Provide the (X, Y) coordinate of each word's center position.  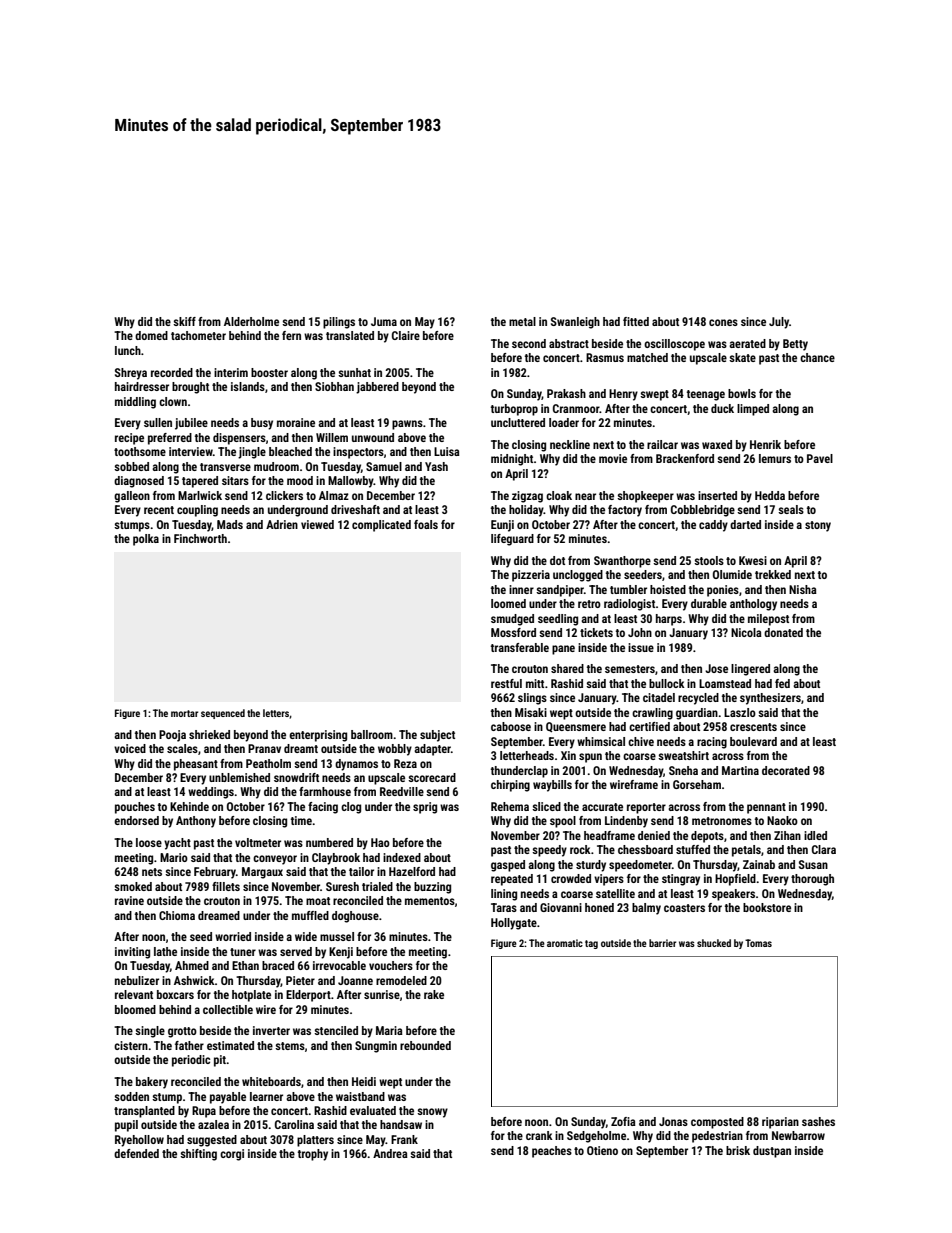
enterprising (318, 736)
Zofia (623, 1121)
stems (290, 1046)
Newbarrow (798, 1135)
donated (783, 632)
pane (563, 650)
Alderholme (251, 321)
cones (723, 322)
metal (522, 321)
